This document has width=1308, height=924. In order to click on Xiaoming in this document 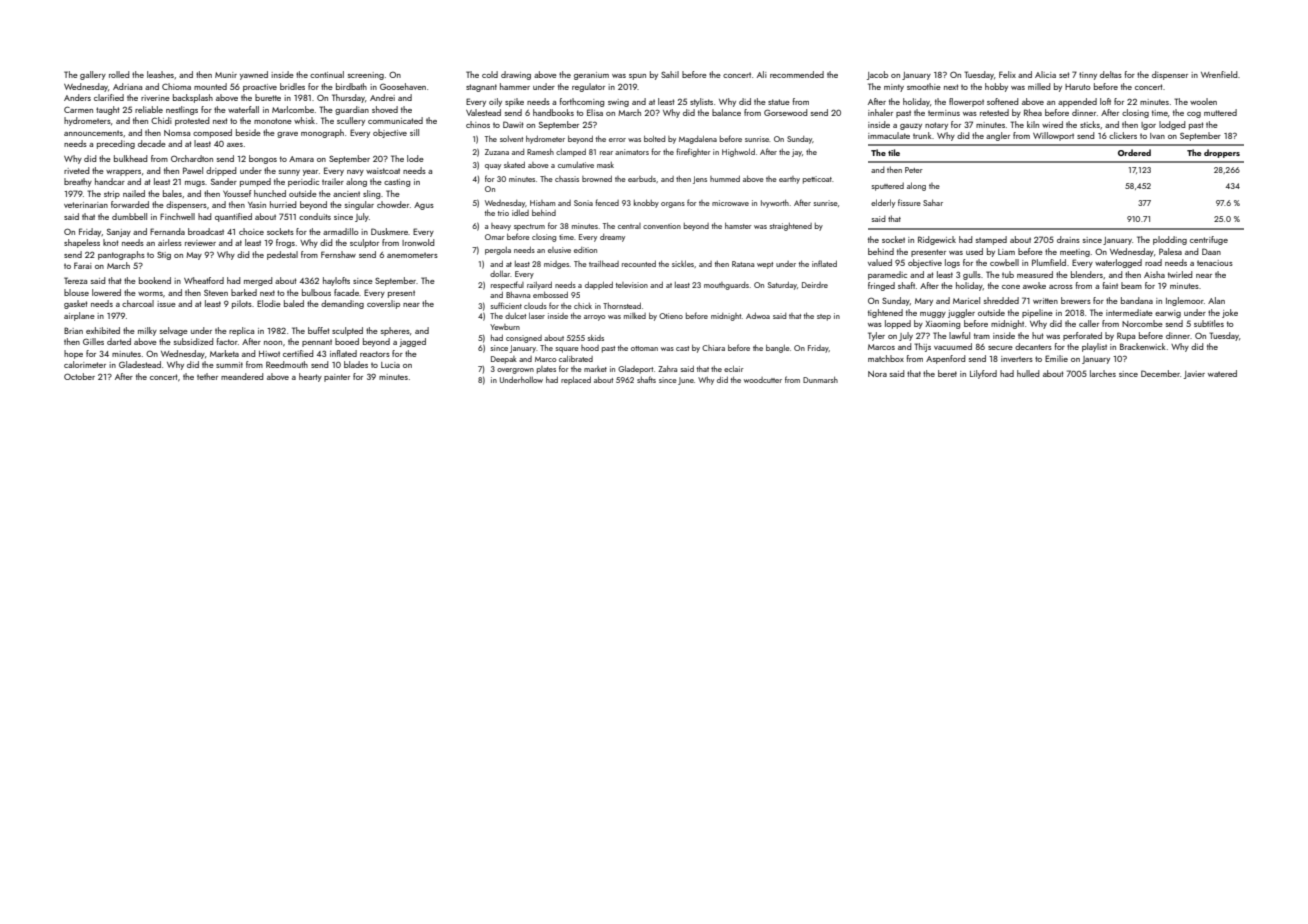, I will do `click(942, 325)`.
